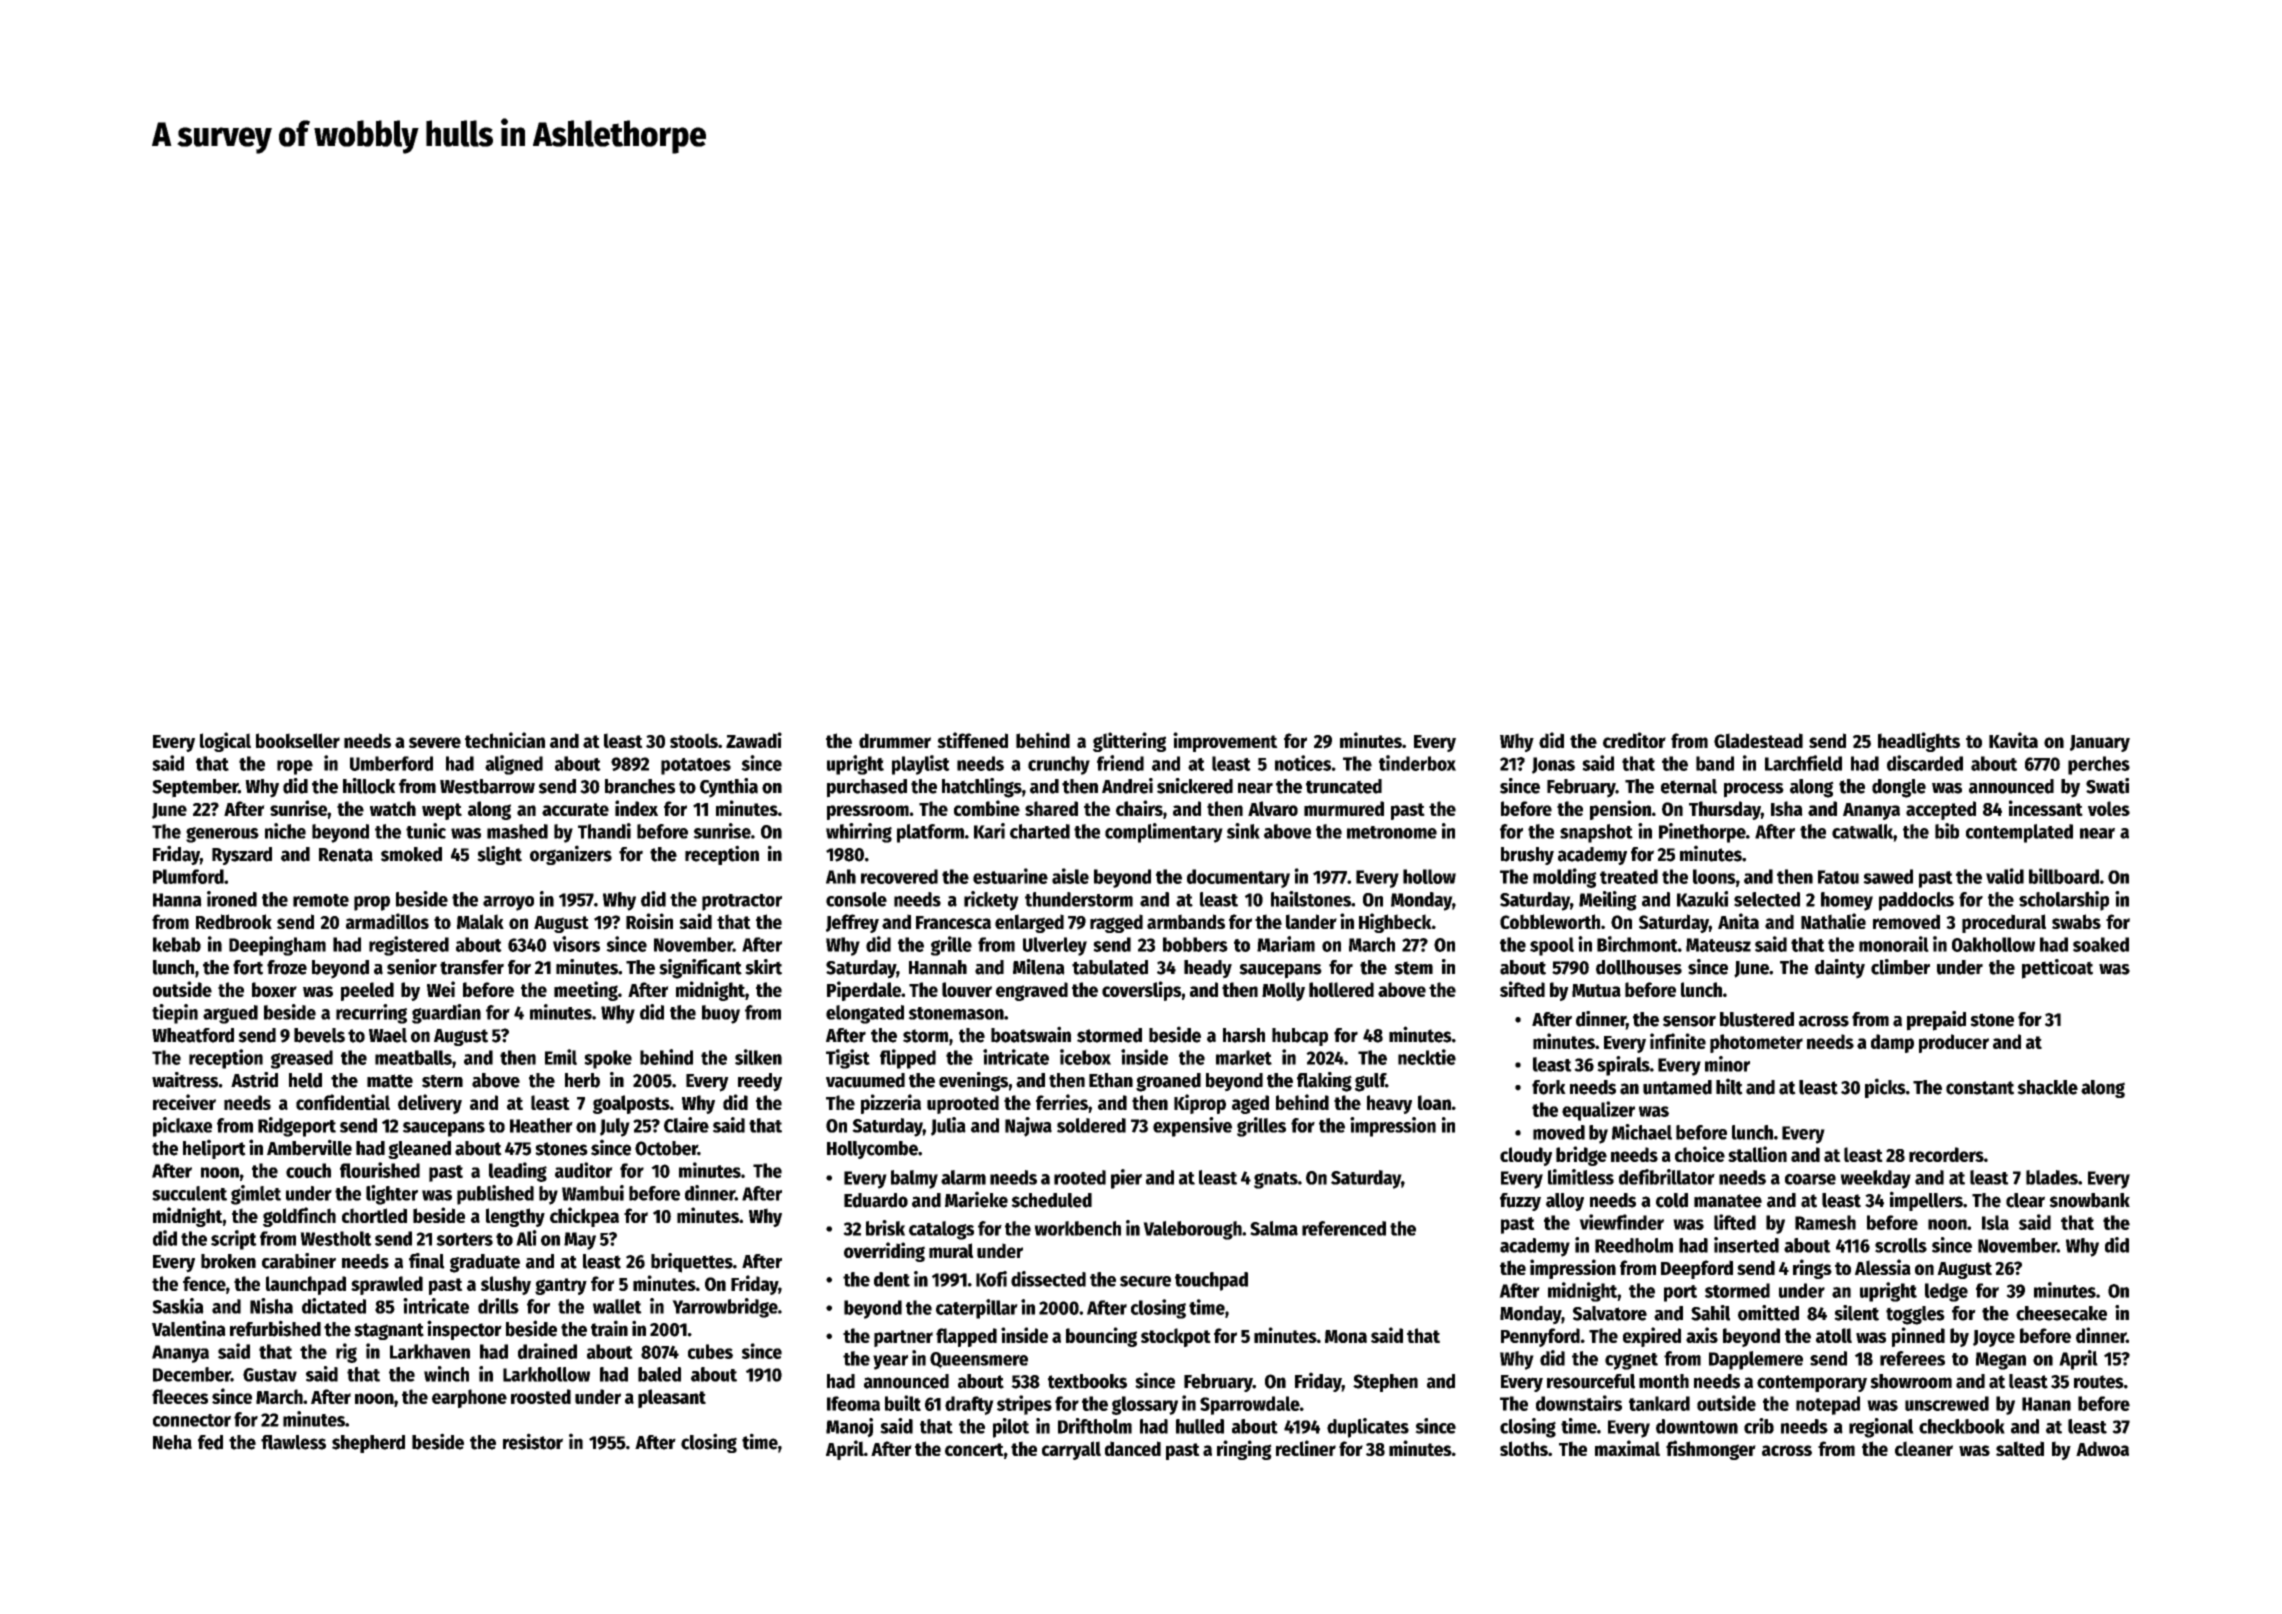 Image resolution: width=2282 pixels, height=1614 pixels. What do you see at coordinates (533, 1441) in the document?
I see `resistor` at bounding box center [533, 1441].
